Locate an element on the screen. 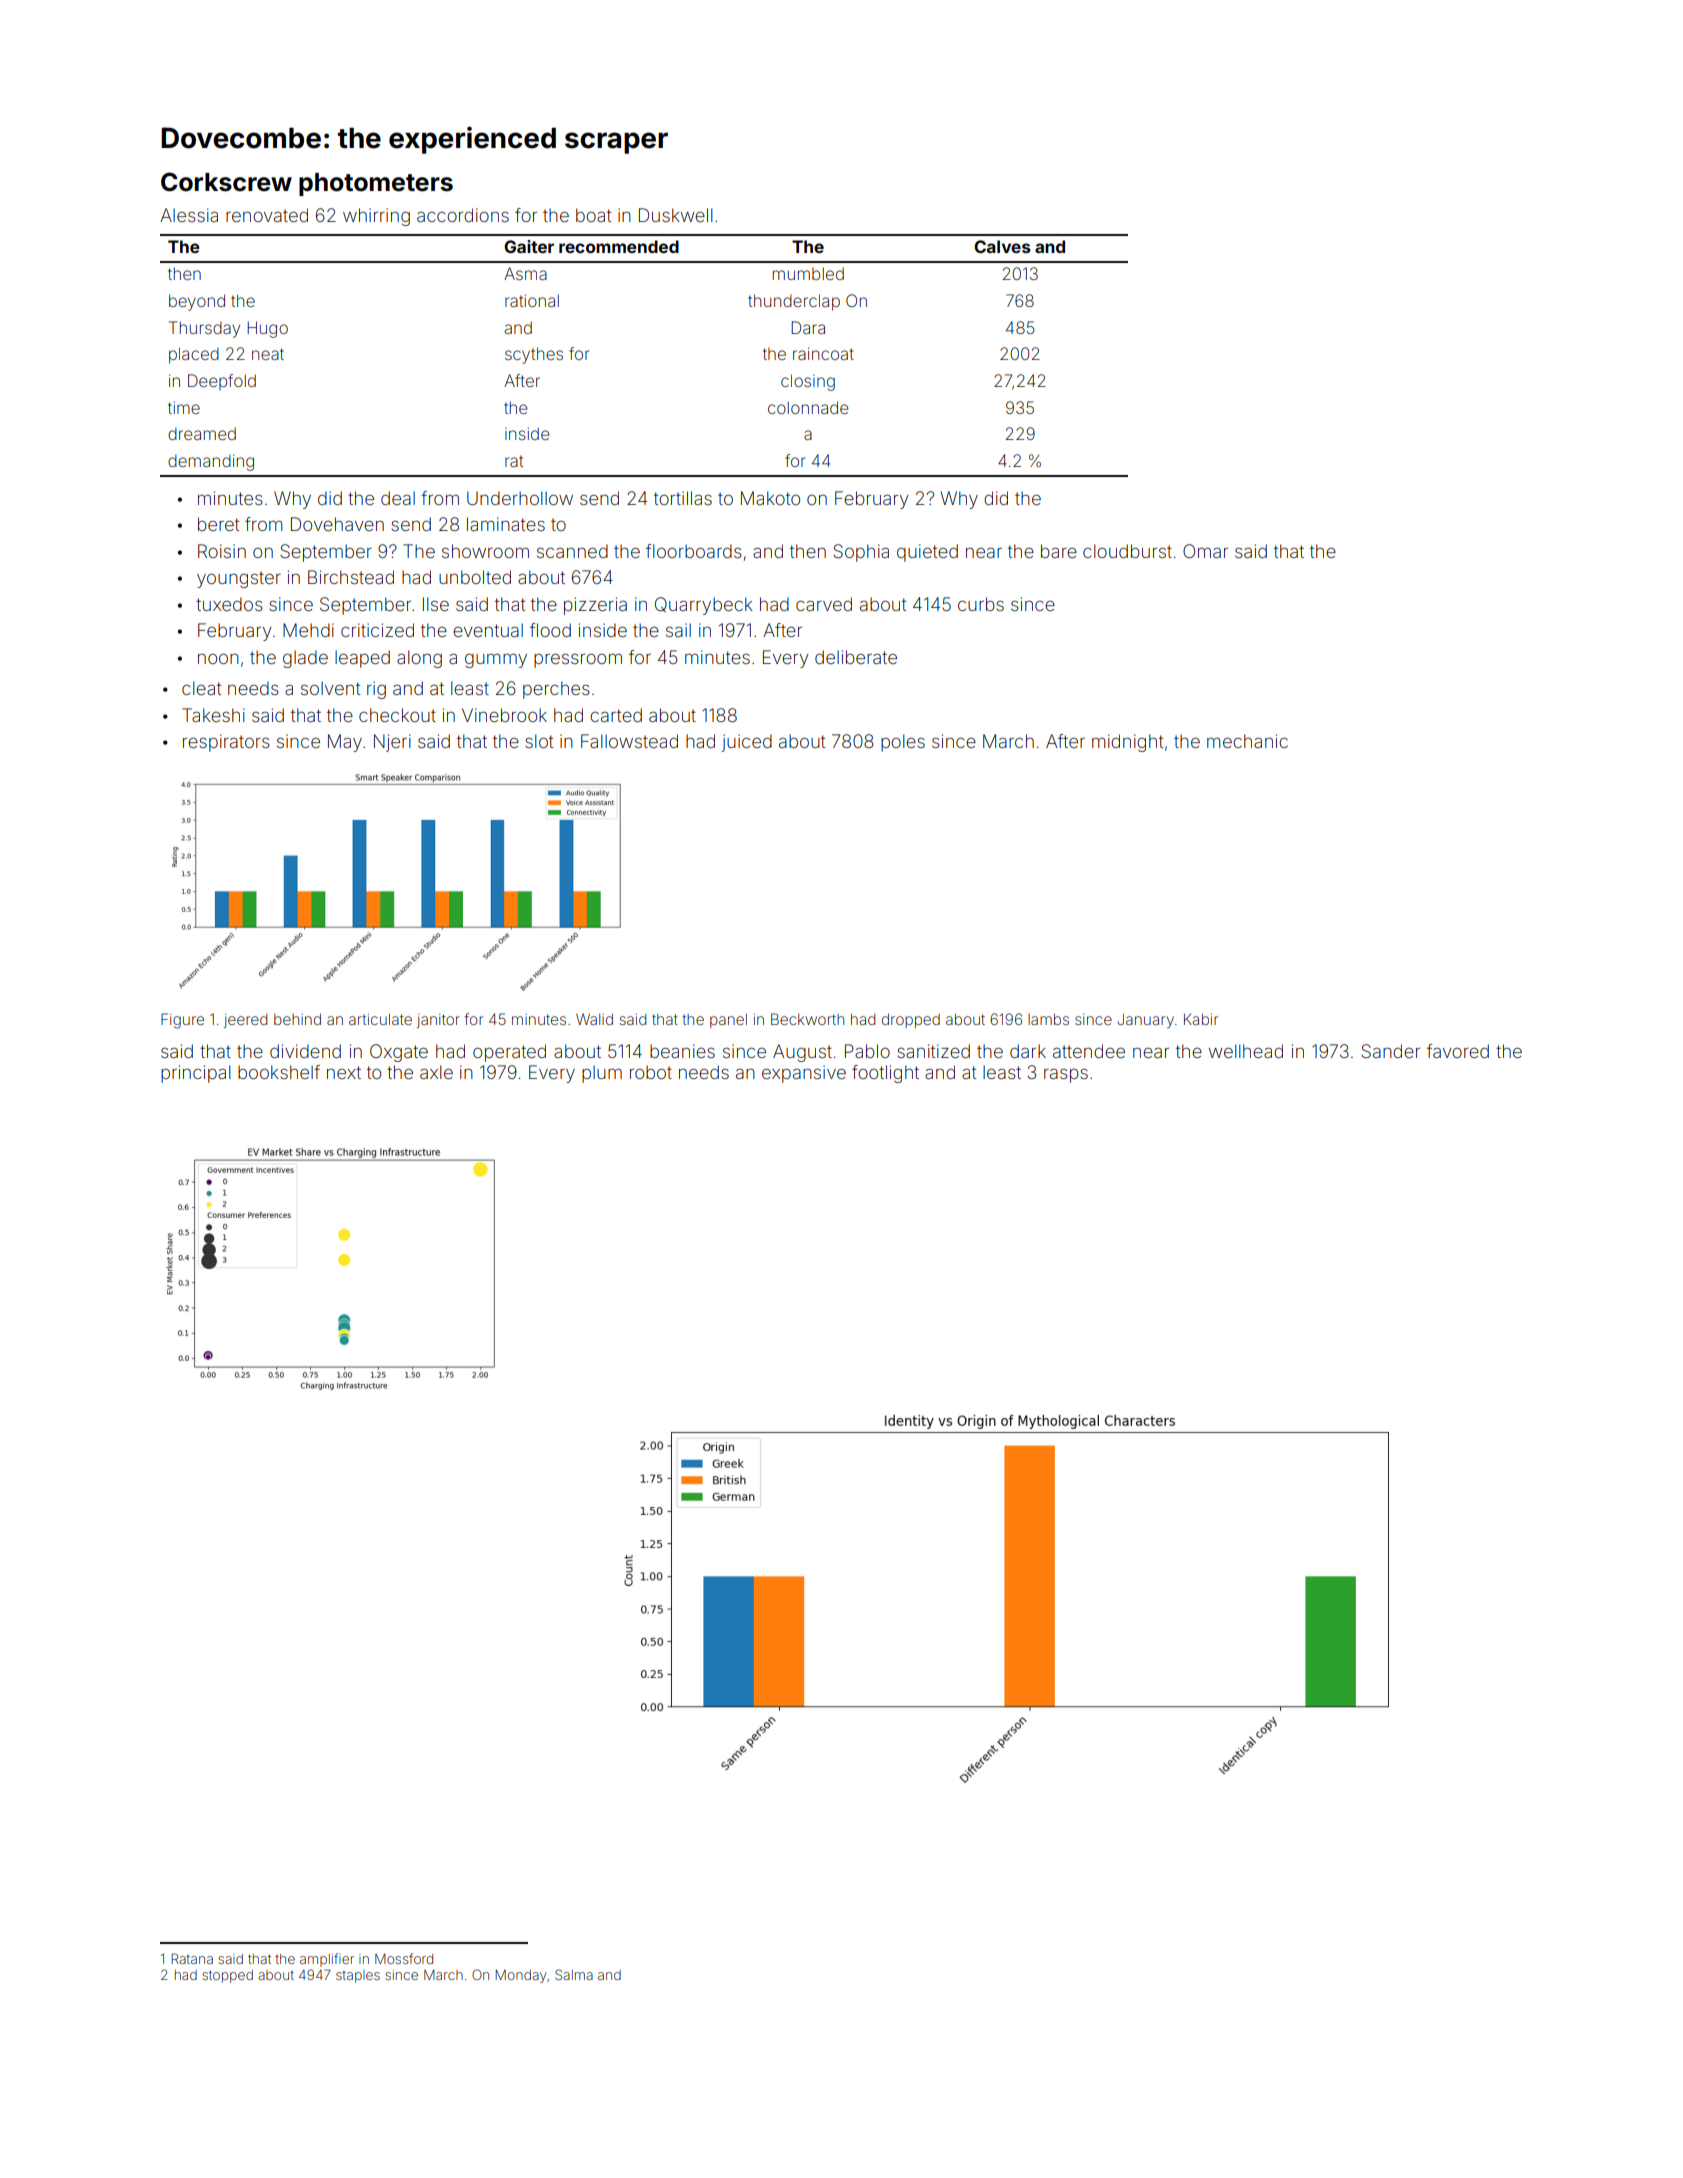 Image resolution: width=1683 pixels, height=2178 pixels. Figure is located at coordinates (182, 1021).
